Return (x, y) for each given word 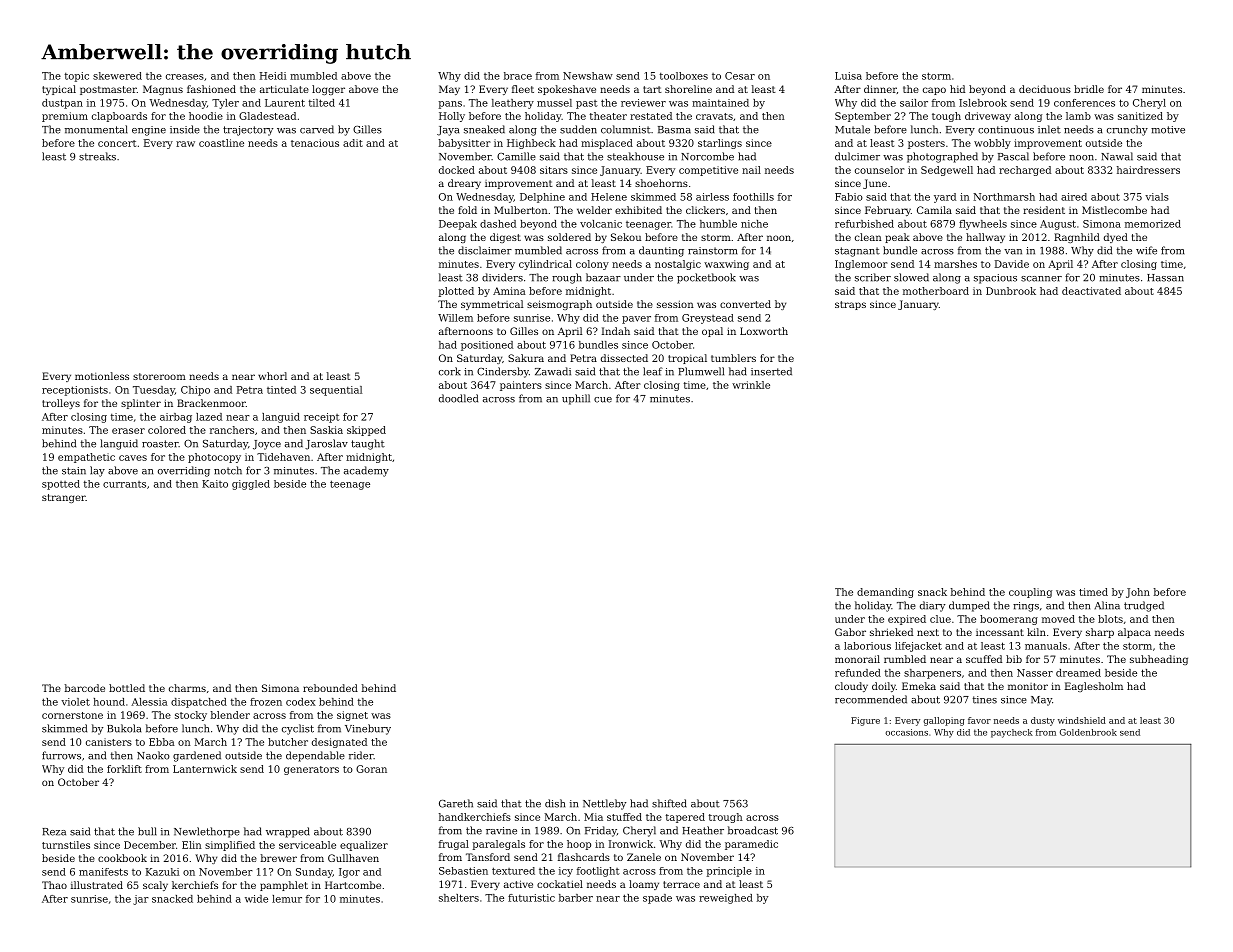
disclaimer (485, 250)
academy (366, 471)
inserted (771, 371)
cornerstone (72, 715)
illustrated (97, 885)
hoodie (206, 116)
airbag (176, 418)
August (1058, 225)
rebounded (330, 688)
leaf (653, 371)
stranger (64, 498)
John (1138, 593)
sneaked (484, 129)
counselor (880, 170)
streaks (97, 156)
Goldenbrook (1088, 732)
